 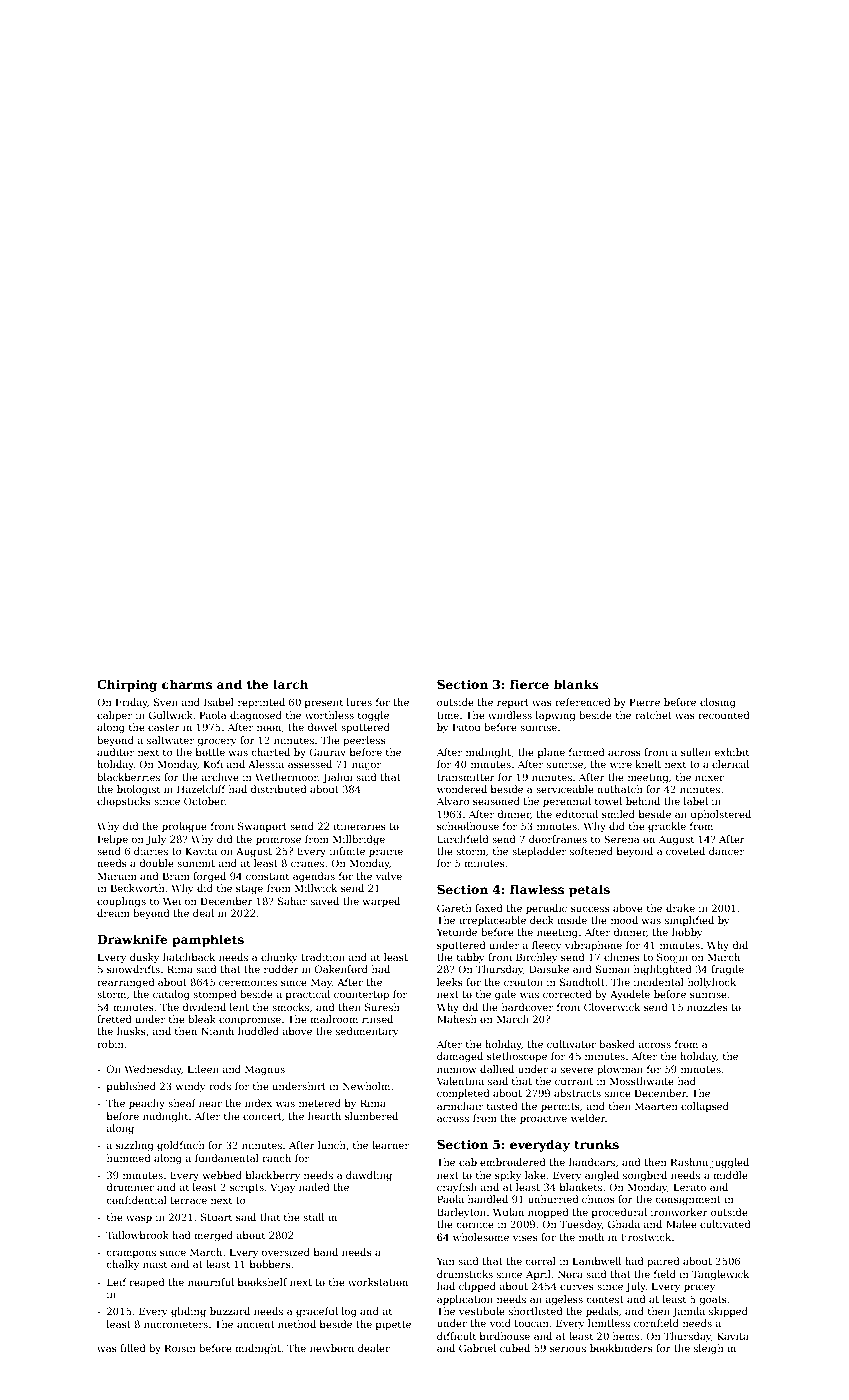 I want to click on huddled, so click(x=258, y=1031).
